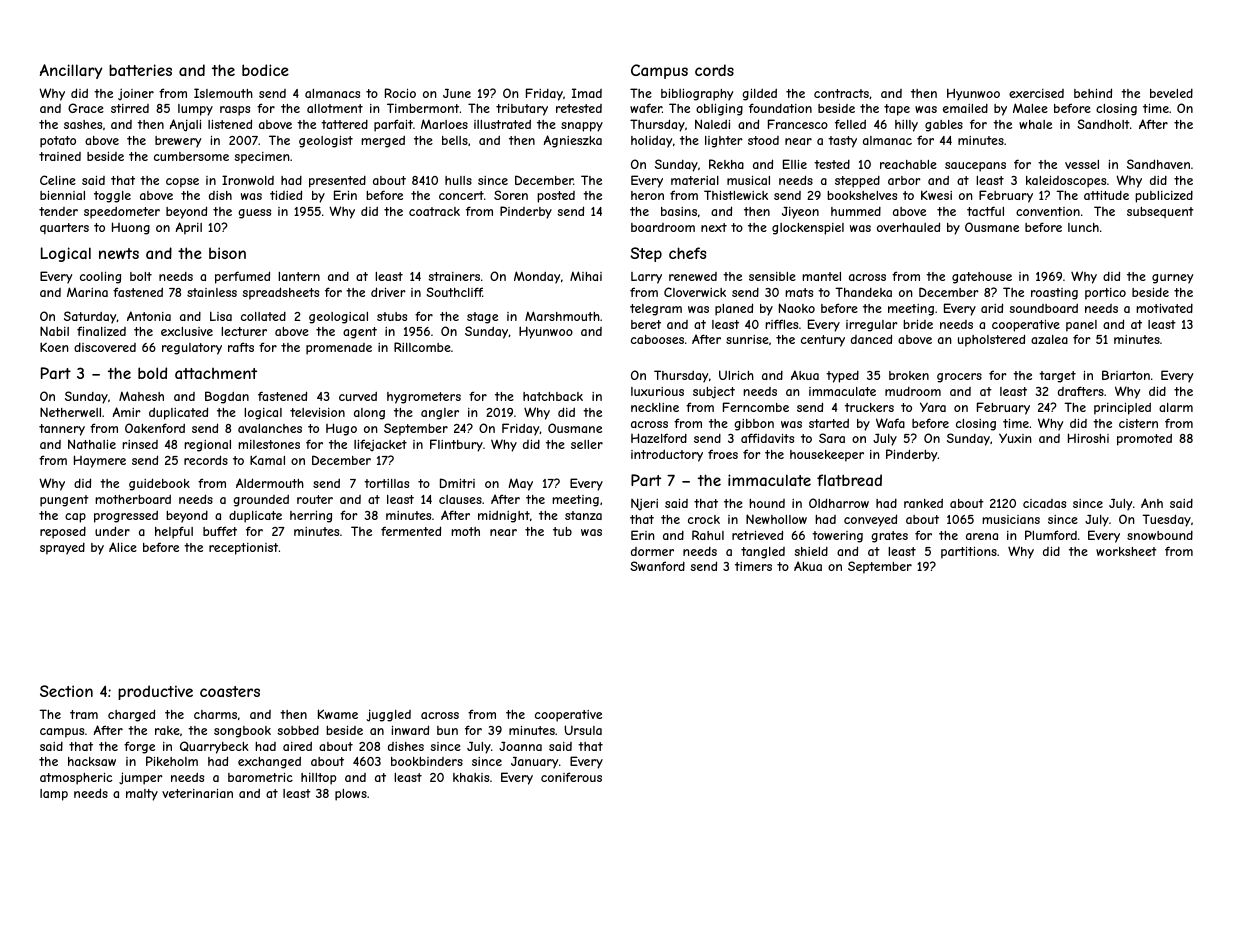  What do you see at coordinates (140, 70) in the screenshot?
I see `batteries` at bounding box center [140, 70].
